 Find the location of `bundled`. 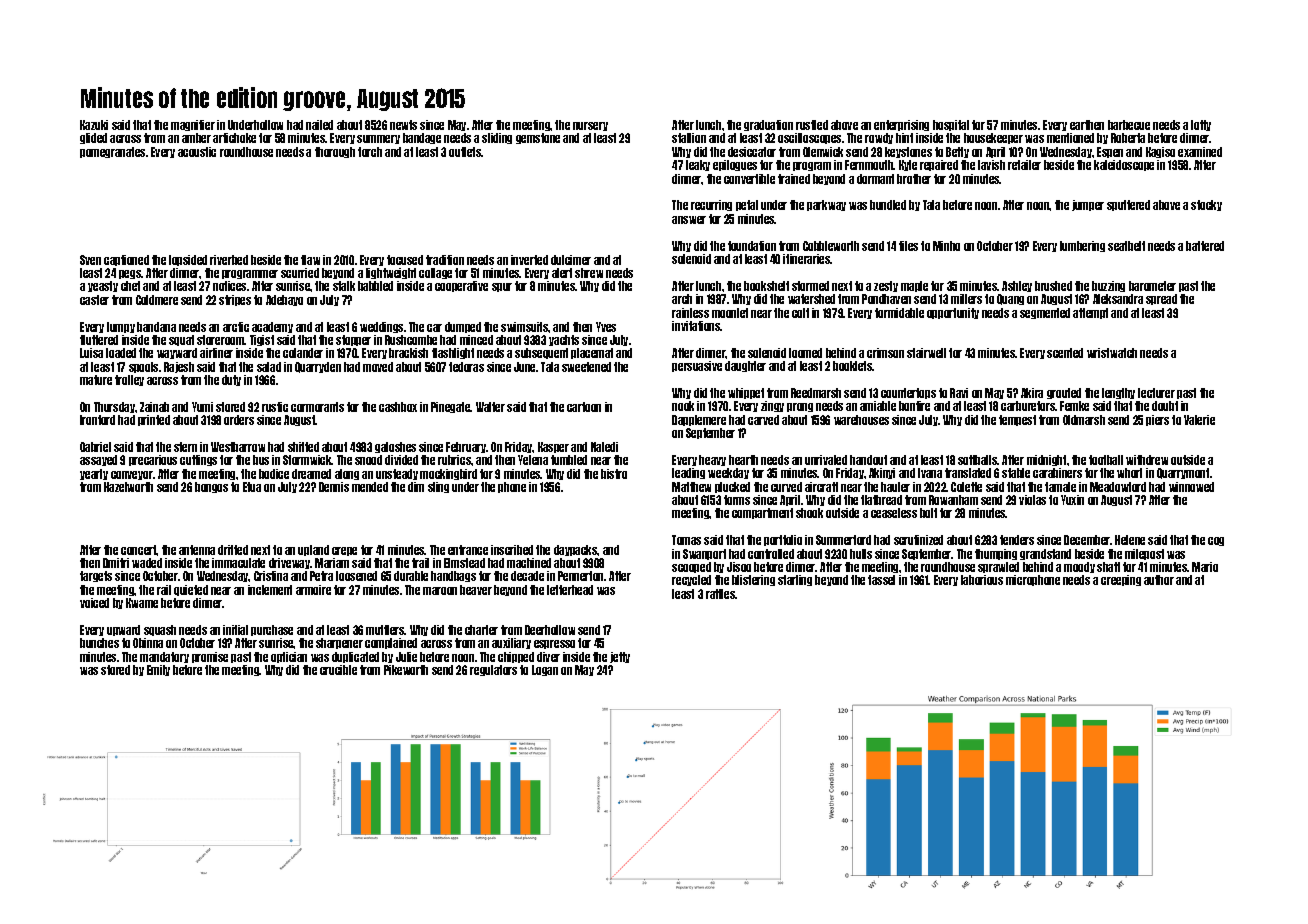

bundled is located at coordinates (888, 205).
